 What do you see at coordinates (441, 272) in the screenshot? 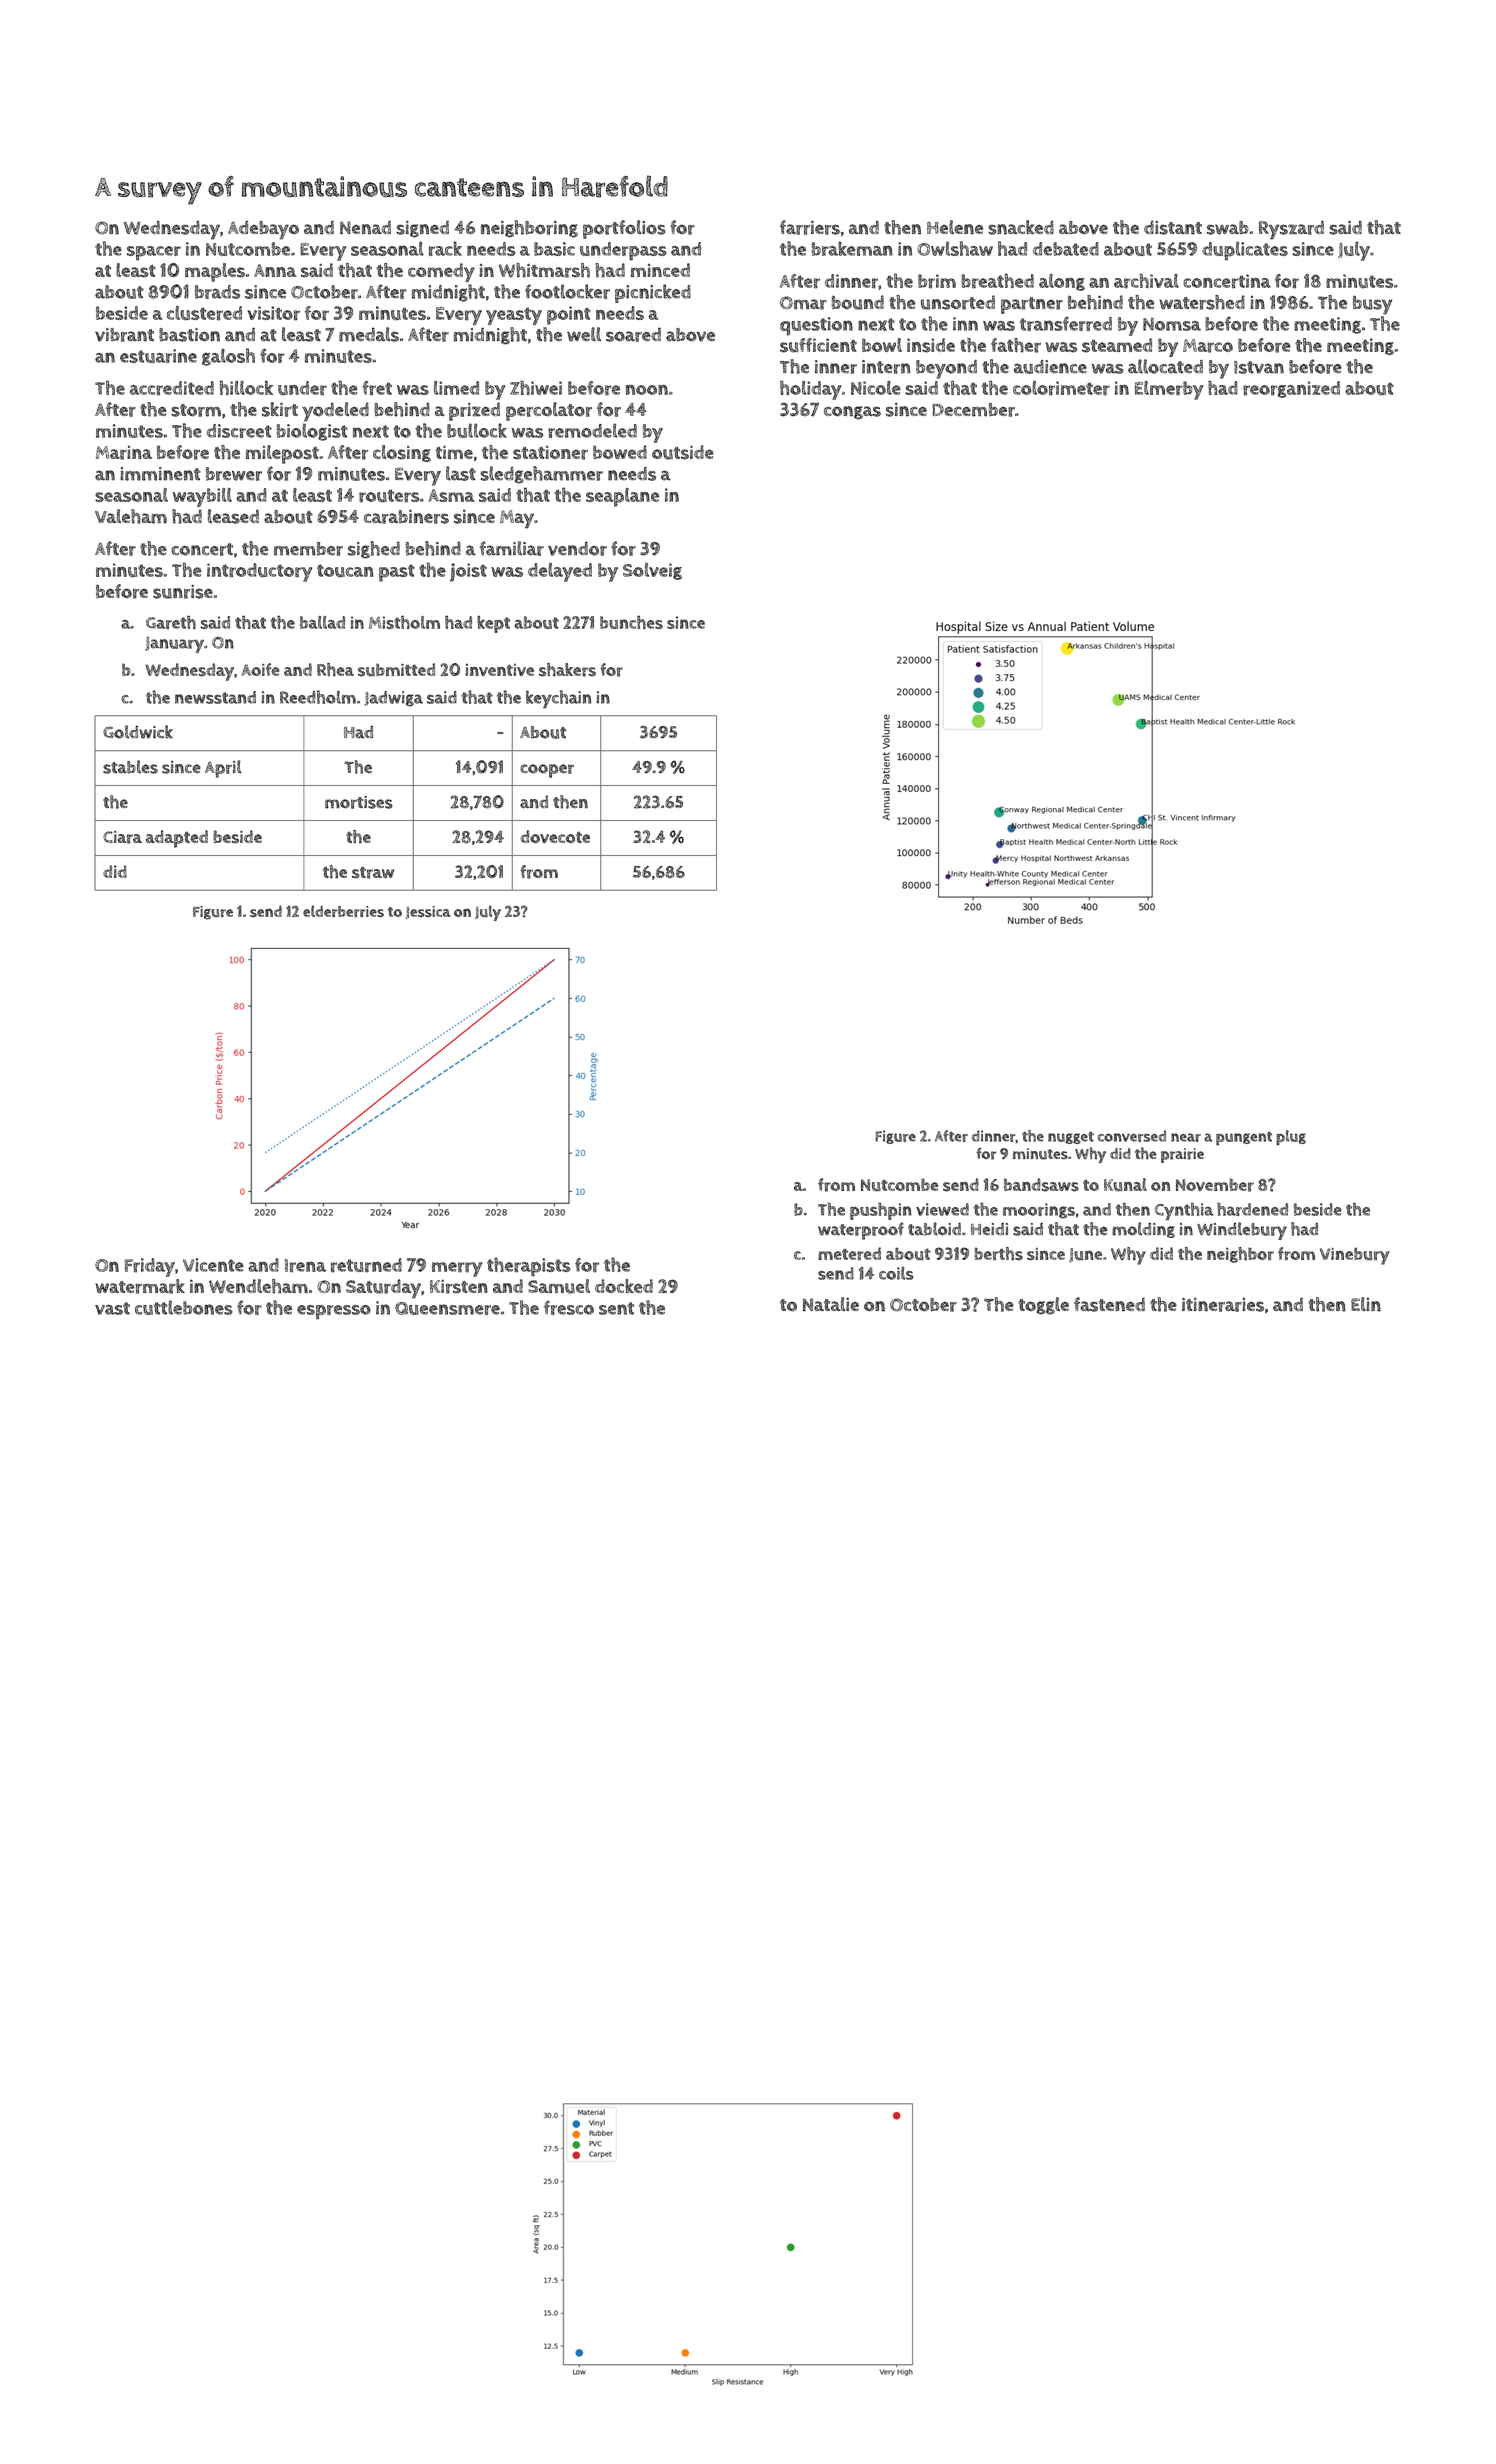
I see `comedy` at bounding box center [441, 272].
